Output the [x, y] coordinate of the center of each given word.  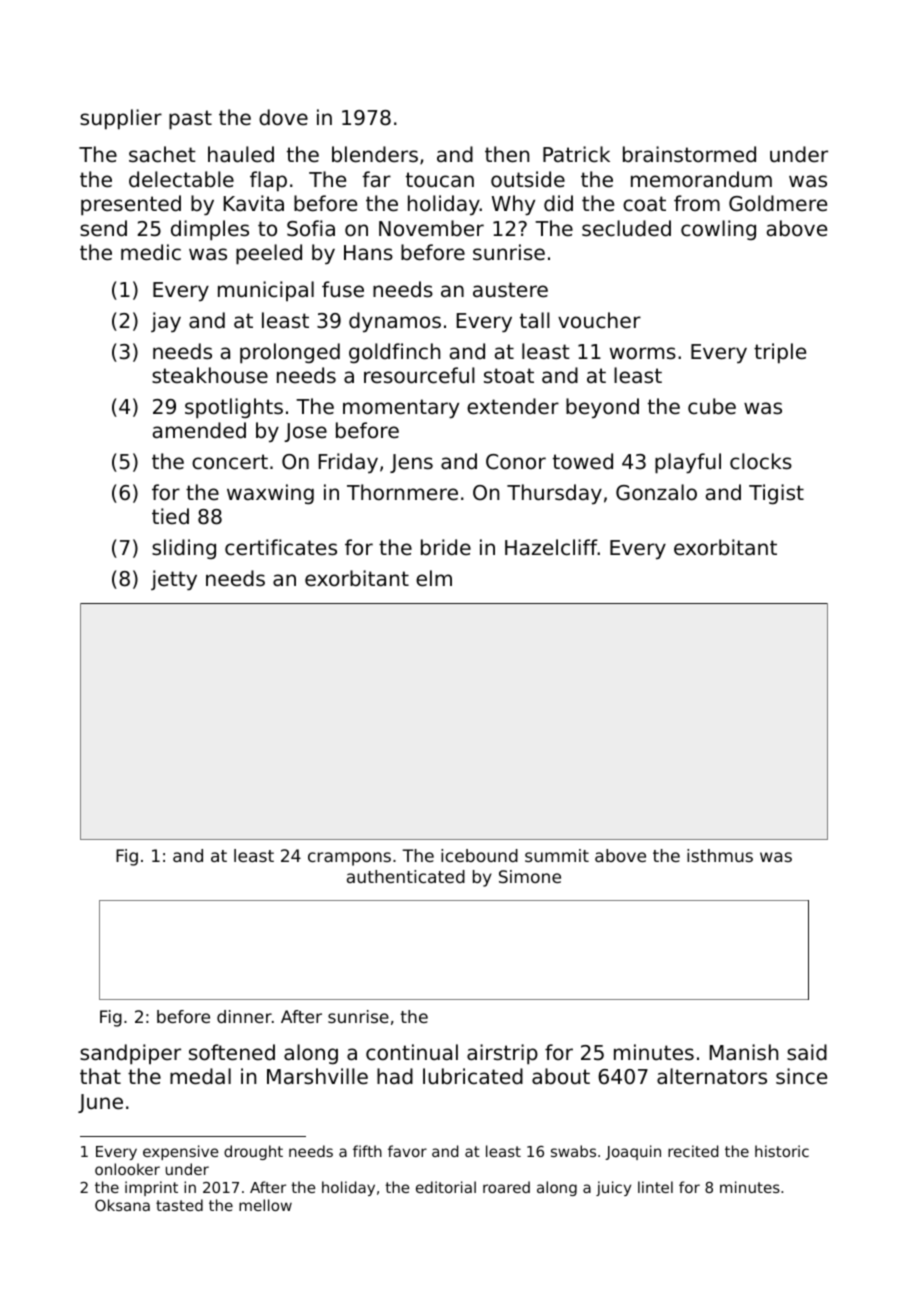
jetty [174, 580]
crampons [349, 859]
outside [528, 179]
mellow [265, 1205]
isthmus [720, 855]
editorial [446, 1187]
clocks [761, 461]
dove [283, 117]
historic [782, 1151]
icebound [479, 855]
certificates [281, 547]
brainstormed [689, 154]
